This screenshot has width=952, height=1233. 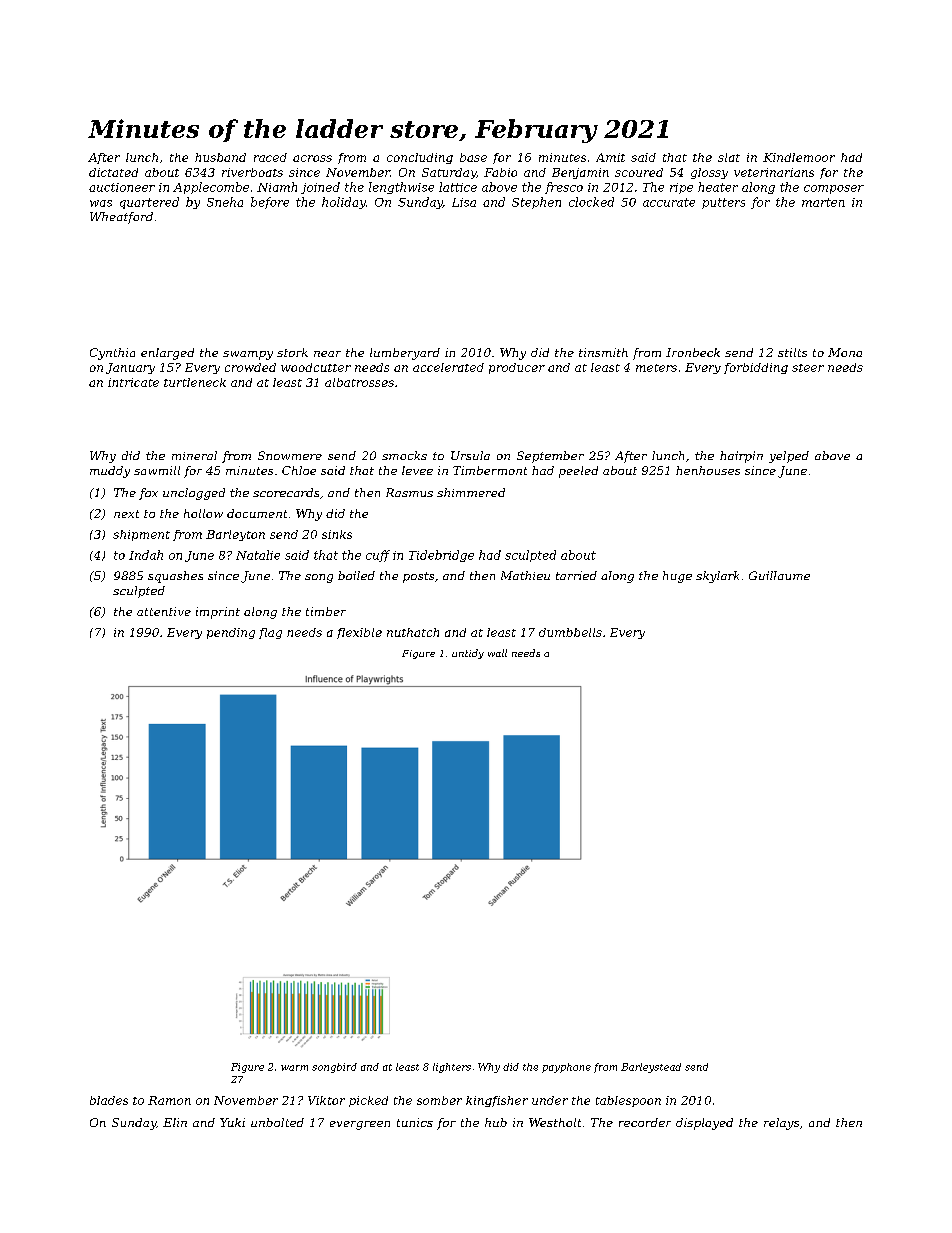 I want to click on Barleystead, so click(x=651, y=1068).
